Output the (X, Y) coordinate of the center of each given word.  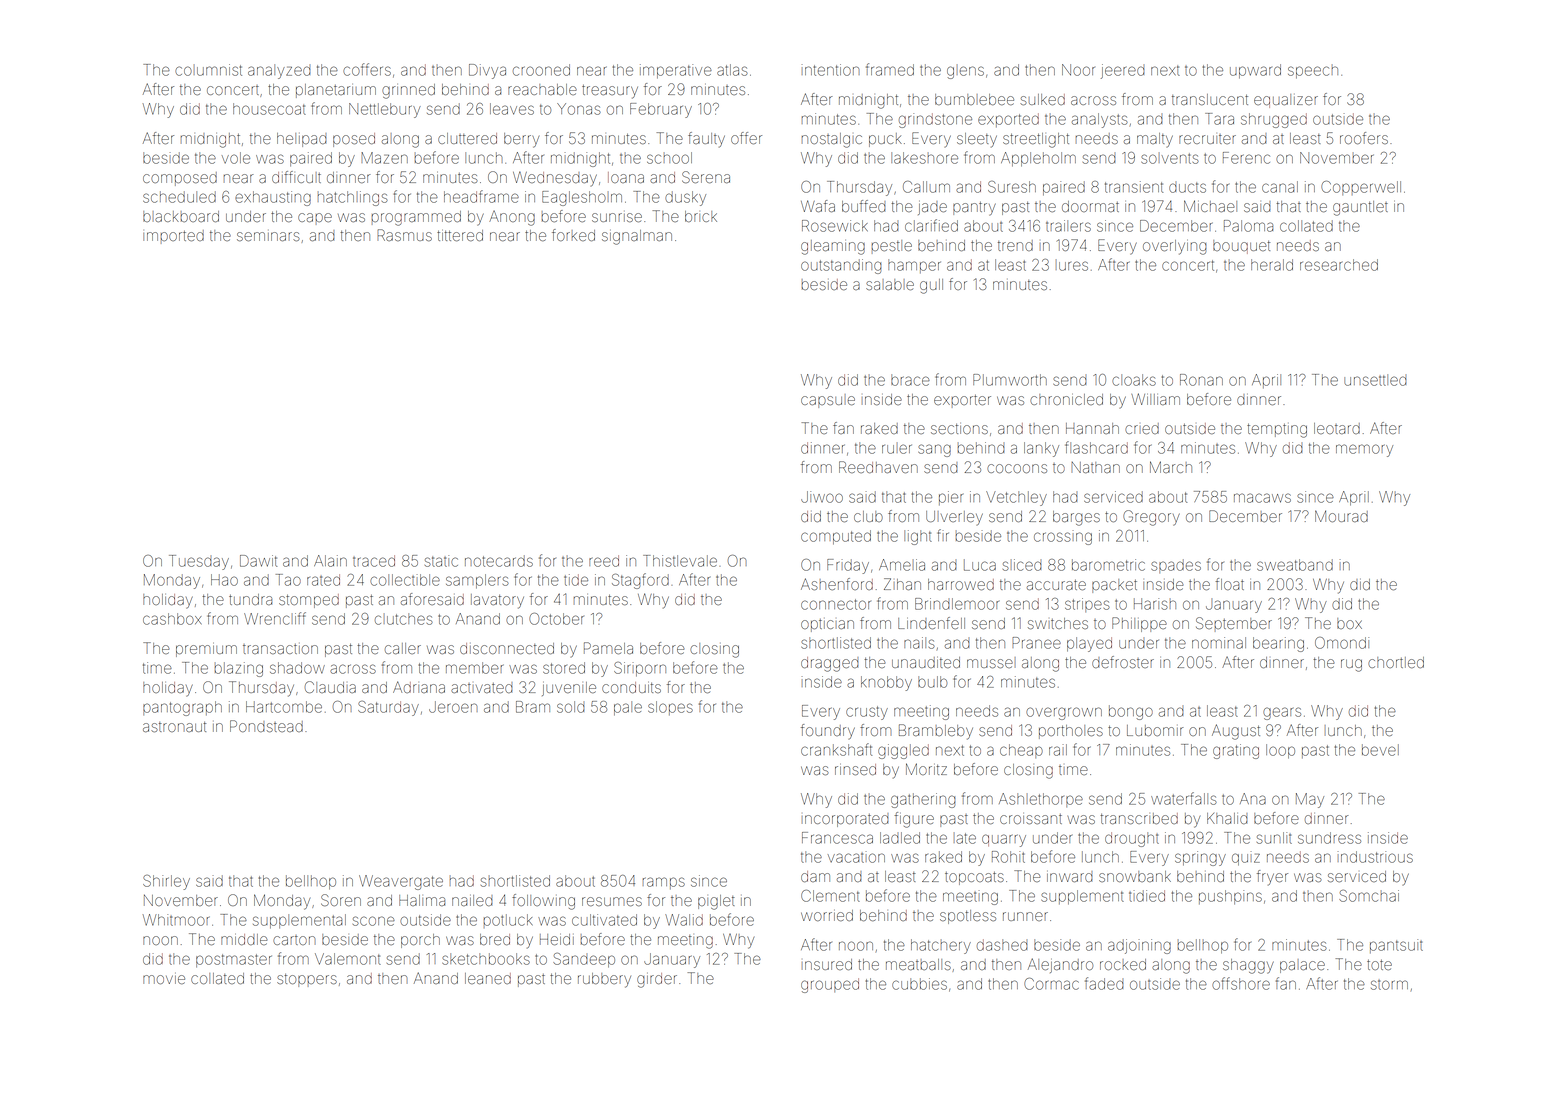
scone (374, 921)
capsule (828, 401)
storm (1389, 985)
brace (910, 380)
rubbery (604, 980)
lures (1072, 266)
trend (1015, 245)
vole (236, 158)
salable (890, 284)
